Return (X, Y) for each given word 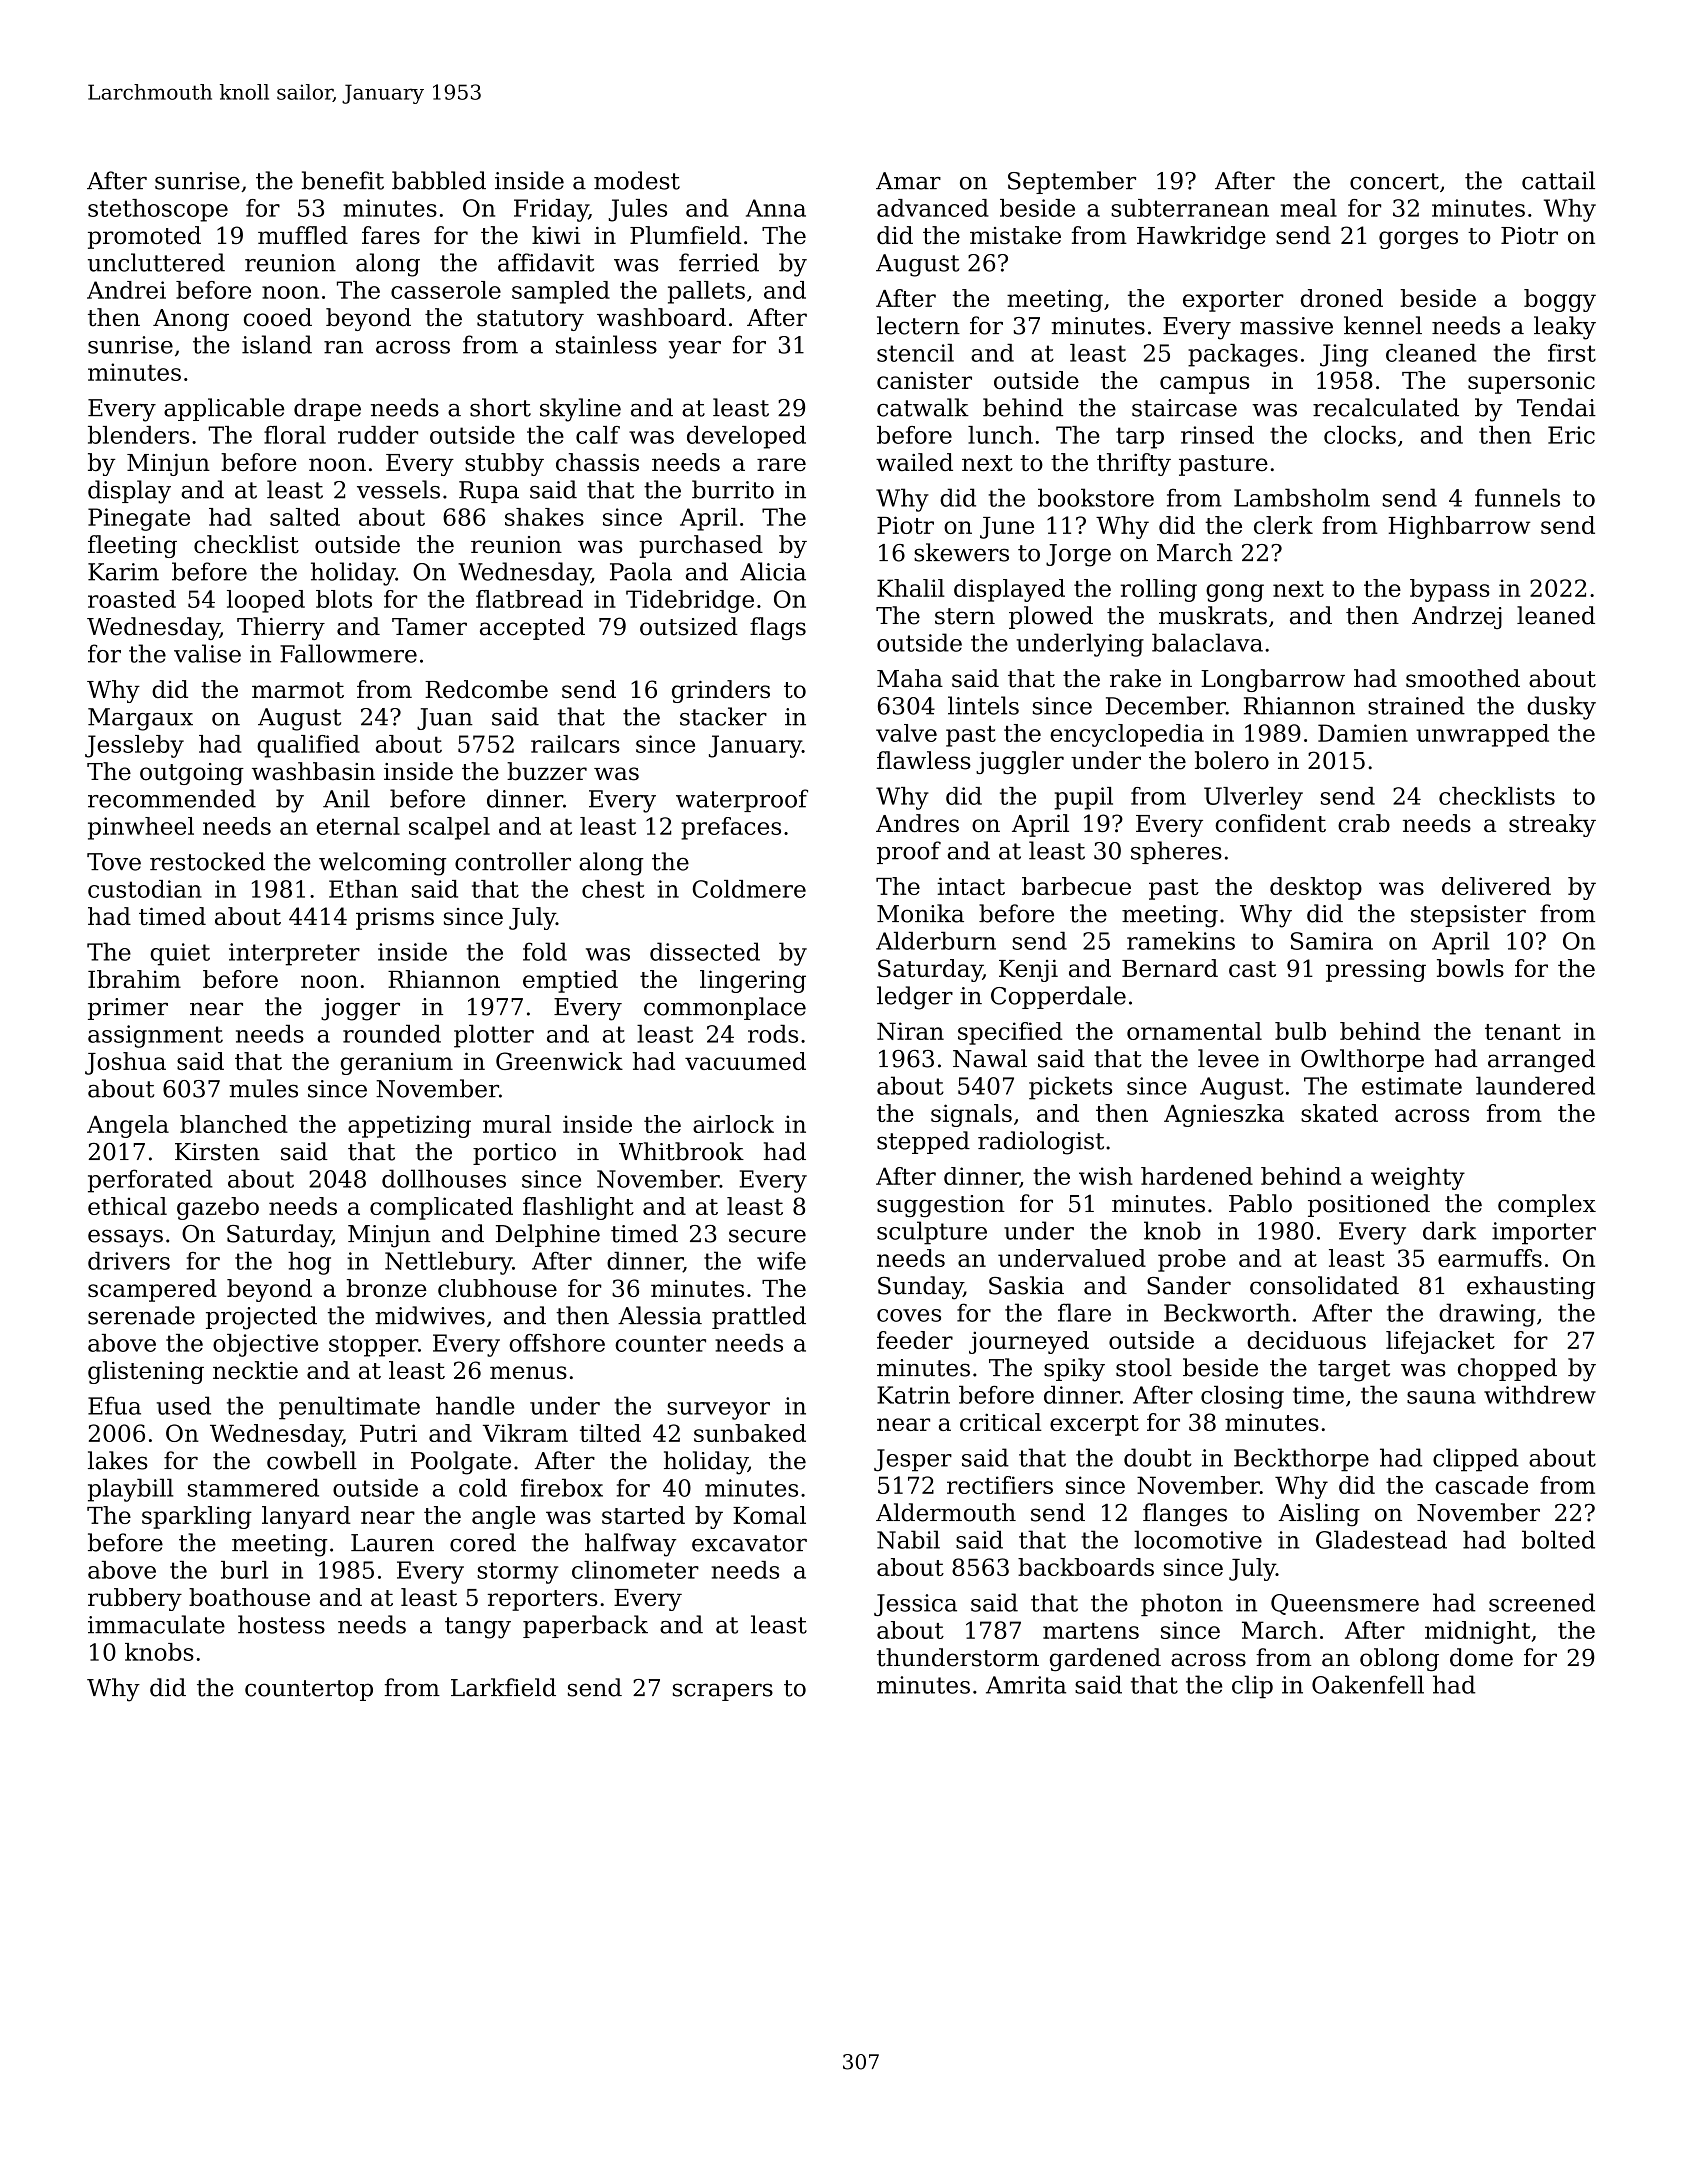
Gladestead (1381, 1539)
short (500, 407)
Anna (776, 208)
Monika (920, 913)
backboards (1086, 1567)
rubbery (135, 1599)
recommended (172, 798)
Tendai (1556, 407)
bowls (1470, 968)
